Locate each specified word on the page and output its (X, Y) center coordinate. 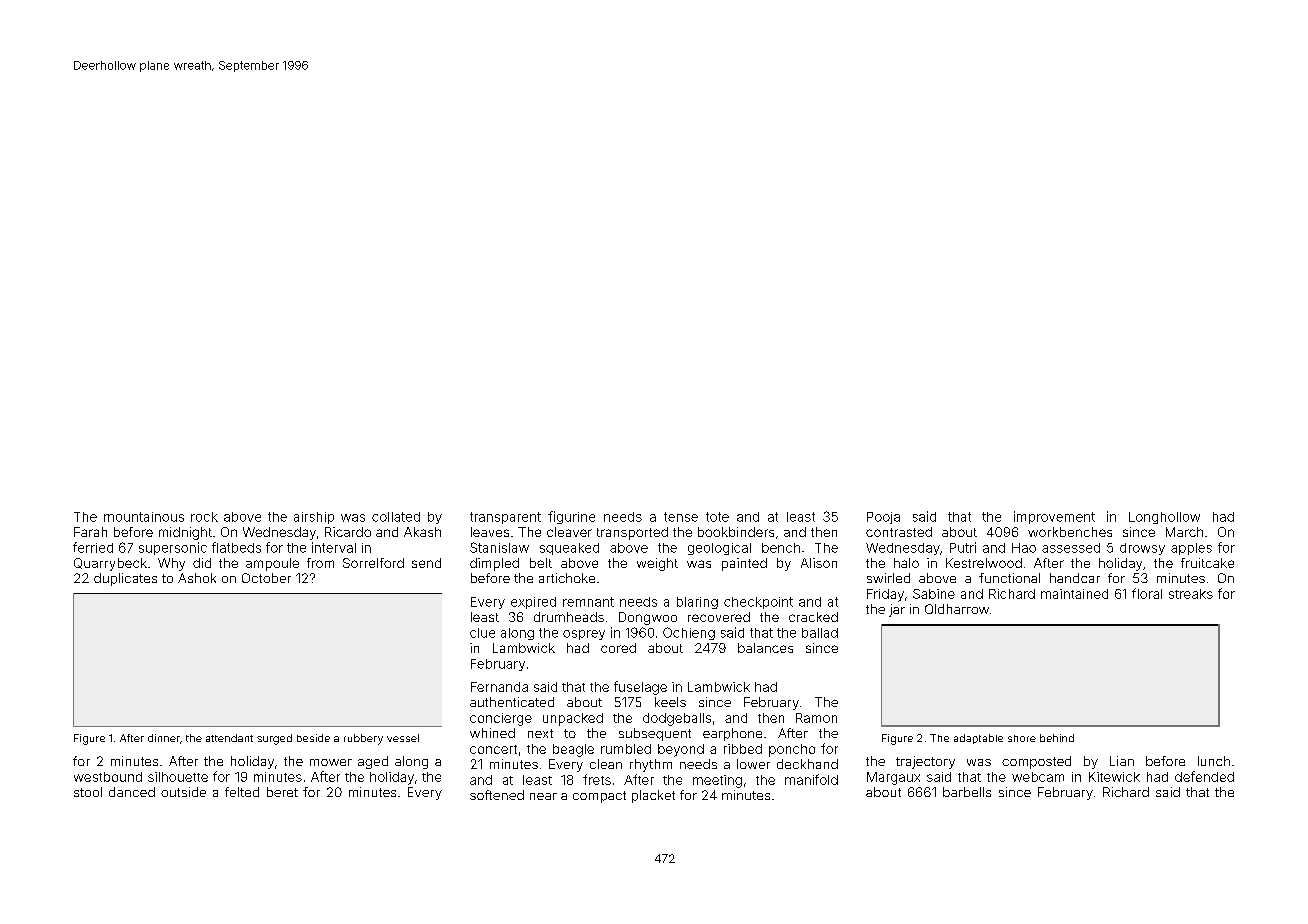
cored (618, 648)
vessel (403, 738)
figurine (571, 517)
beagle (573, 750)
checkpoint (758, 603)
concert (493, 749)
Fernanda (499, 687)
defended (1204, 776)
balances (765, 648)
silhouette (178, 777)
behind (1057, 738)
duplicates (125, 579)
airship (314, 518)
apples (1191, 549)
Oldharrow (957, 609)
